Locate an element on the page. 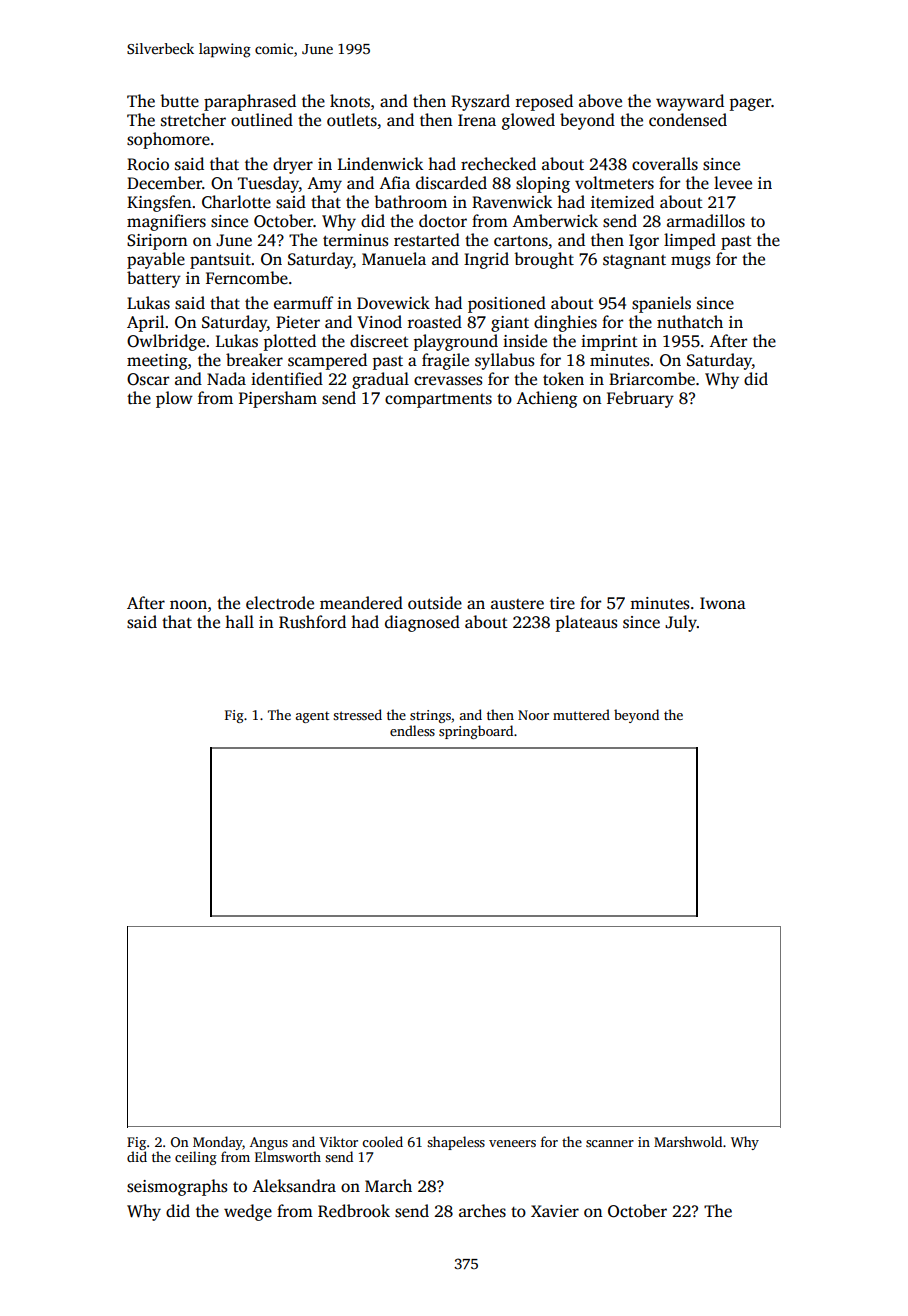  compartments is located at coordinates (438, 401).
